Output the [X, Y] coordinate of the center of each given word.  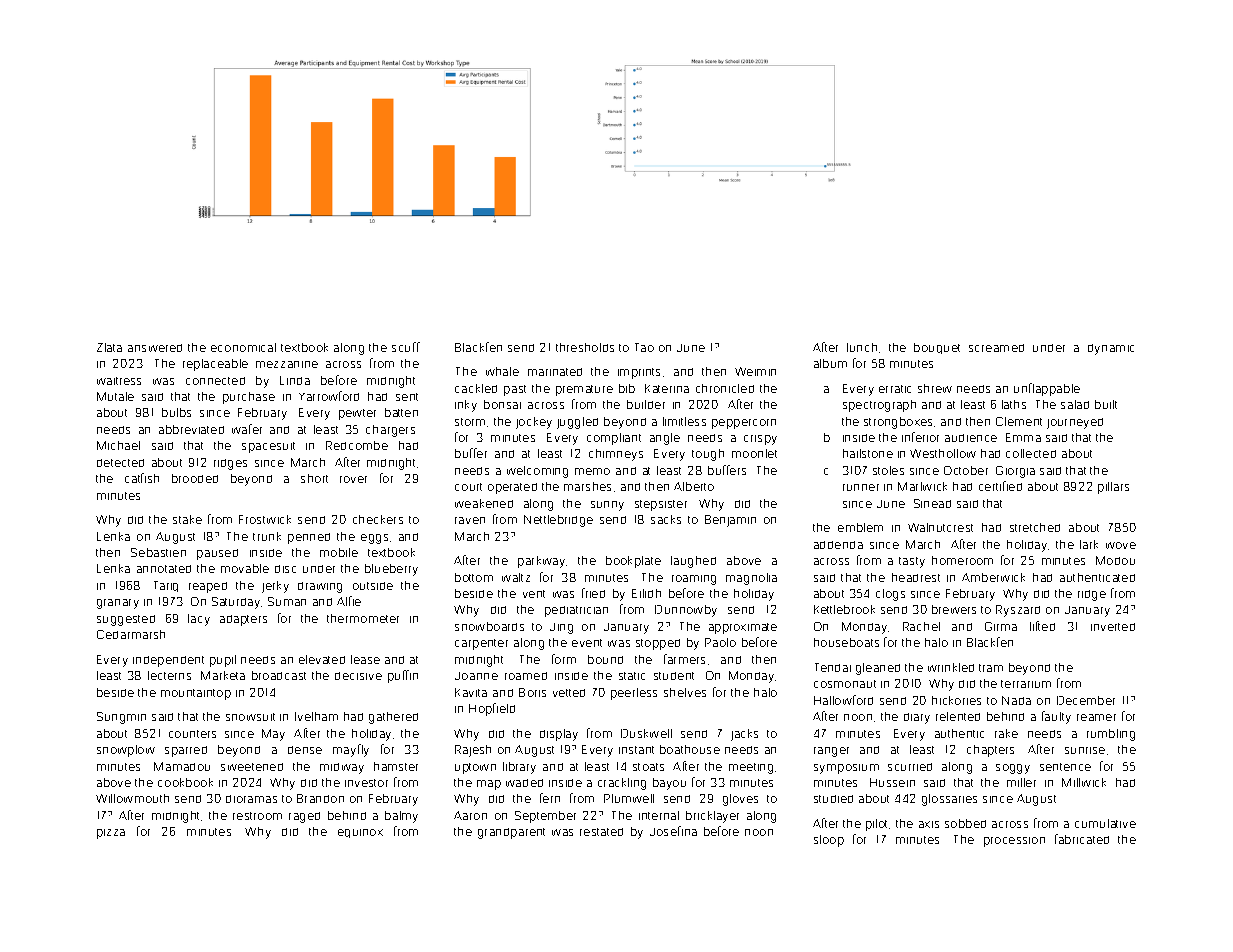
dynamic [1111, 349]
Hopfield [492, 709]
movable [245, 568]
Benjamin [730, 521]
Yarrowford [329, 396]
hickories [956, 700]
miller [1021, 782]
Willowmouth [132, 798]
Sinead [932, 503]
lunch [862, 347]
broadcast [279, 675]
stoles [888, 470]
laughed [693, 562]
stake [187, 519]
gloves [740, 800]
